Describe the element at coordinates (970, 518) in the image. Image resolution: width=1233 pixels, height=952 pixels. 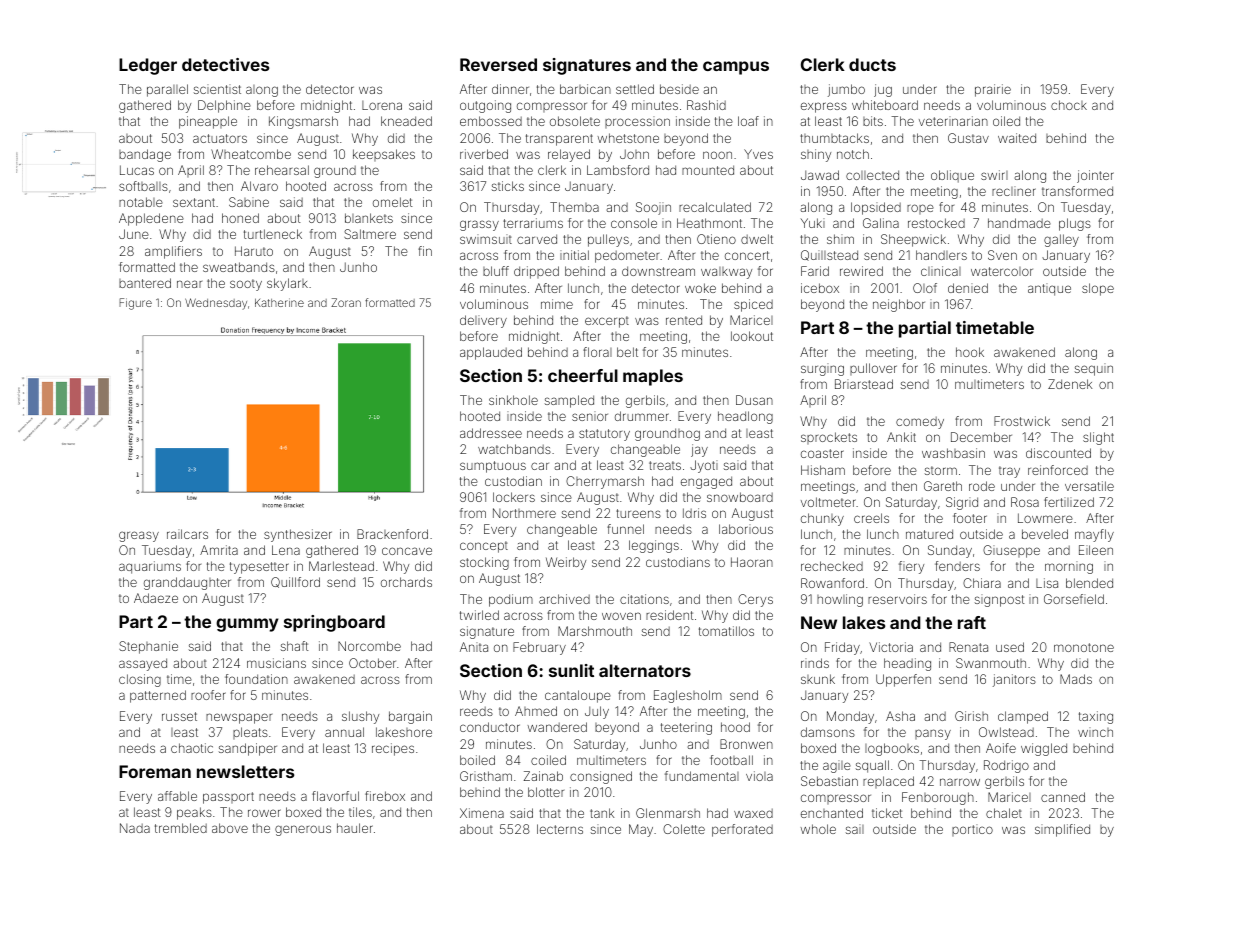
I see `footer` at that location.
